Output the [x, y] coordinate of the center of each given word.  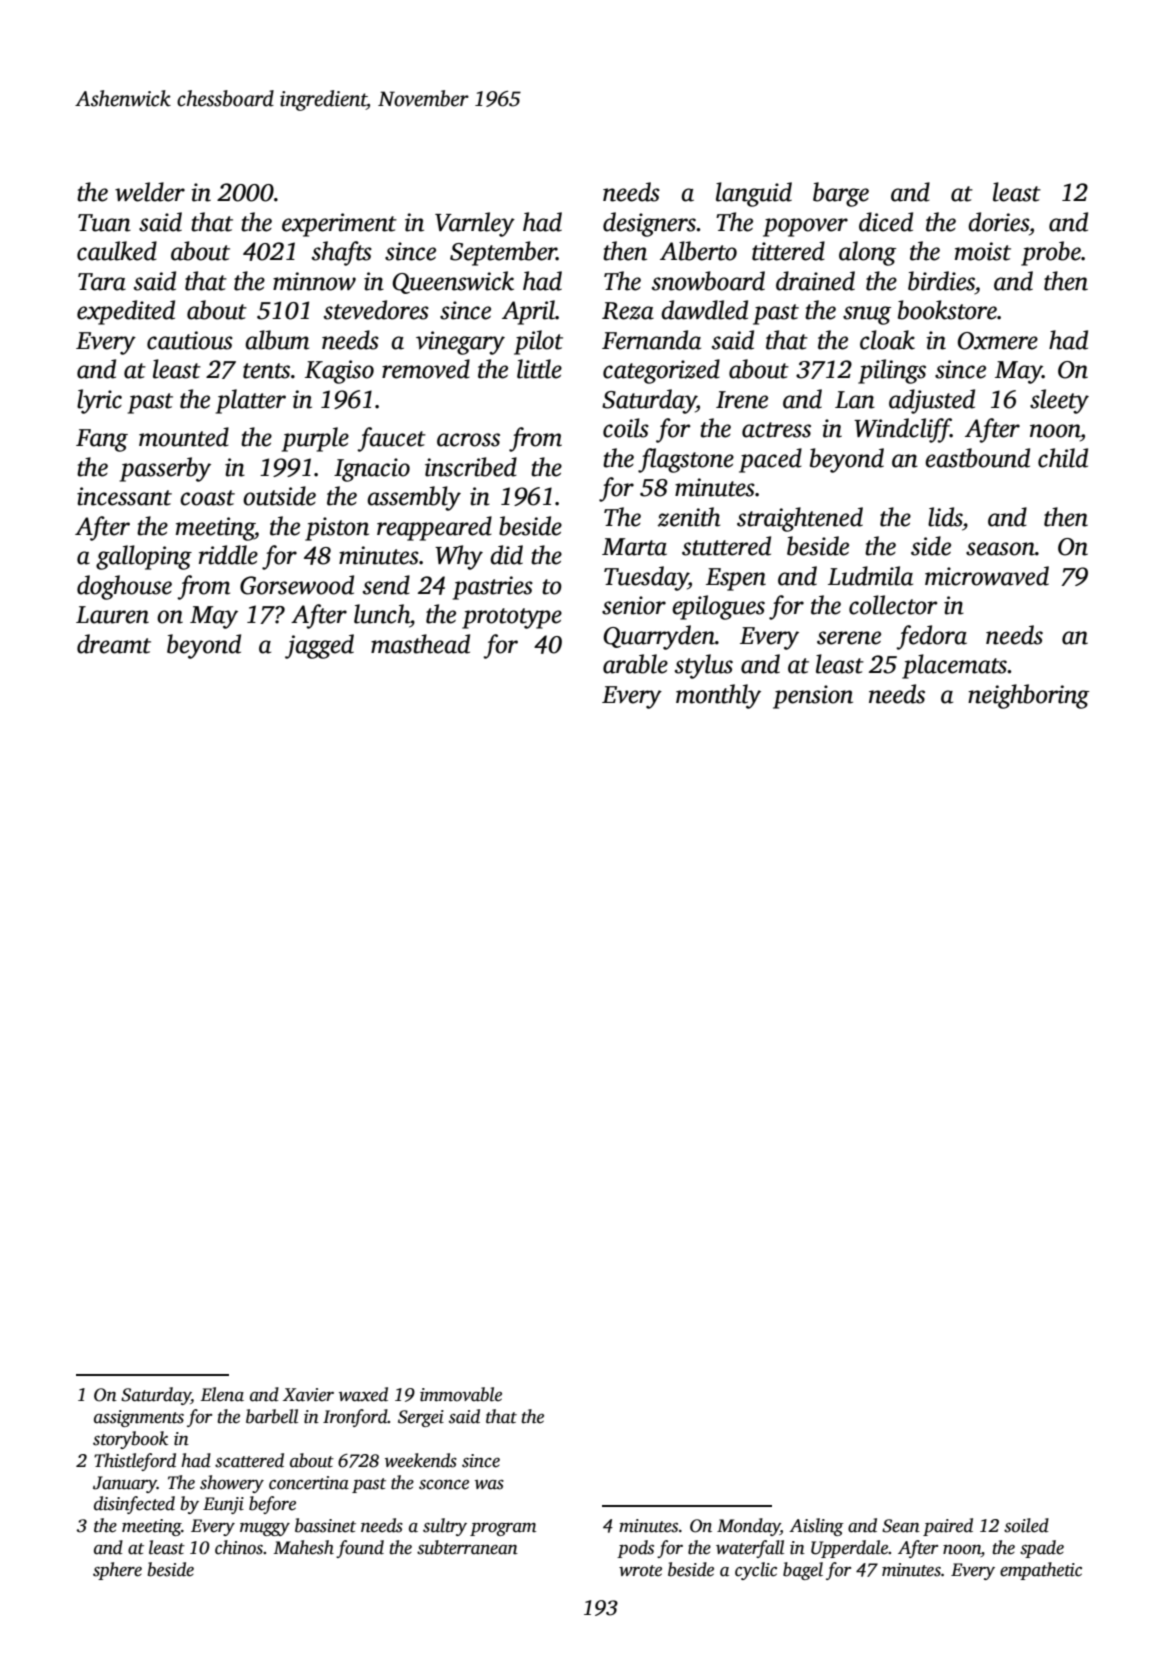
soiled [1026, 1525]
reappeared [434, 528]
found [360, 1549]
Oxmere [998, 341]
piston [337, 529]
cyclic [756, 1571]
